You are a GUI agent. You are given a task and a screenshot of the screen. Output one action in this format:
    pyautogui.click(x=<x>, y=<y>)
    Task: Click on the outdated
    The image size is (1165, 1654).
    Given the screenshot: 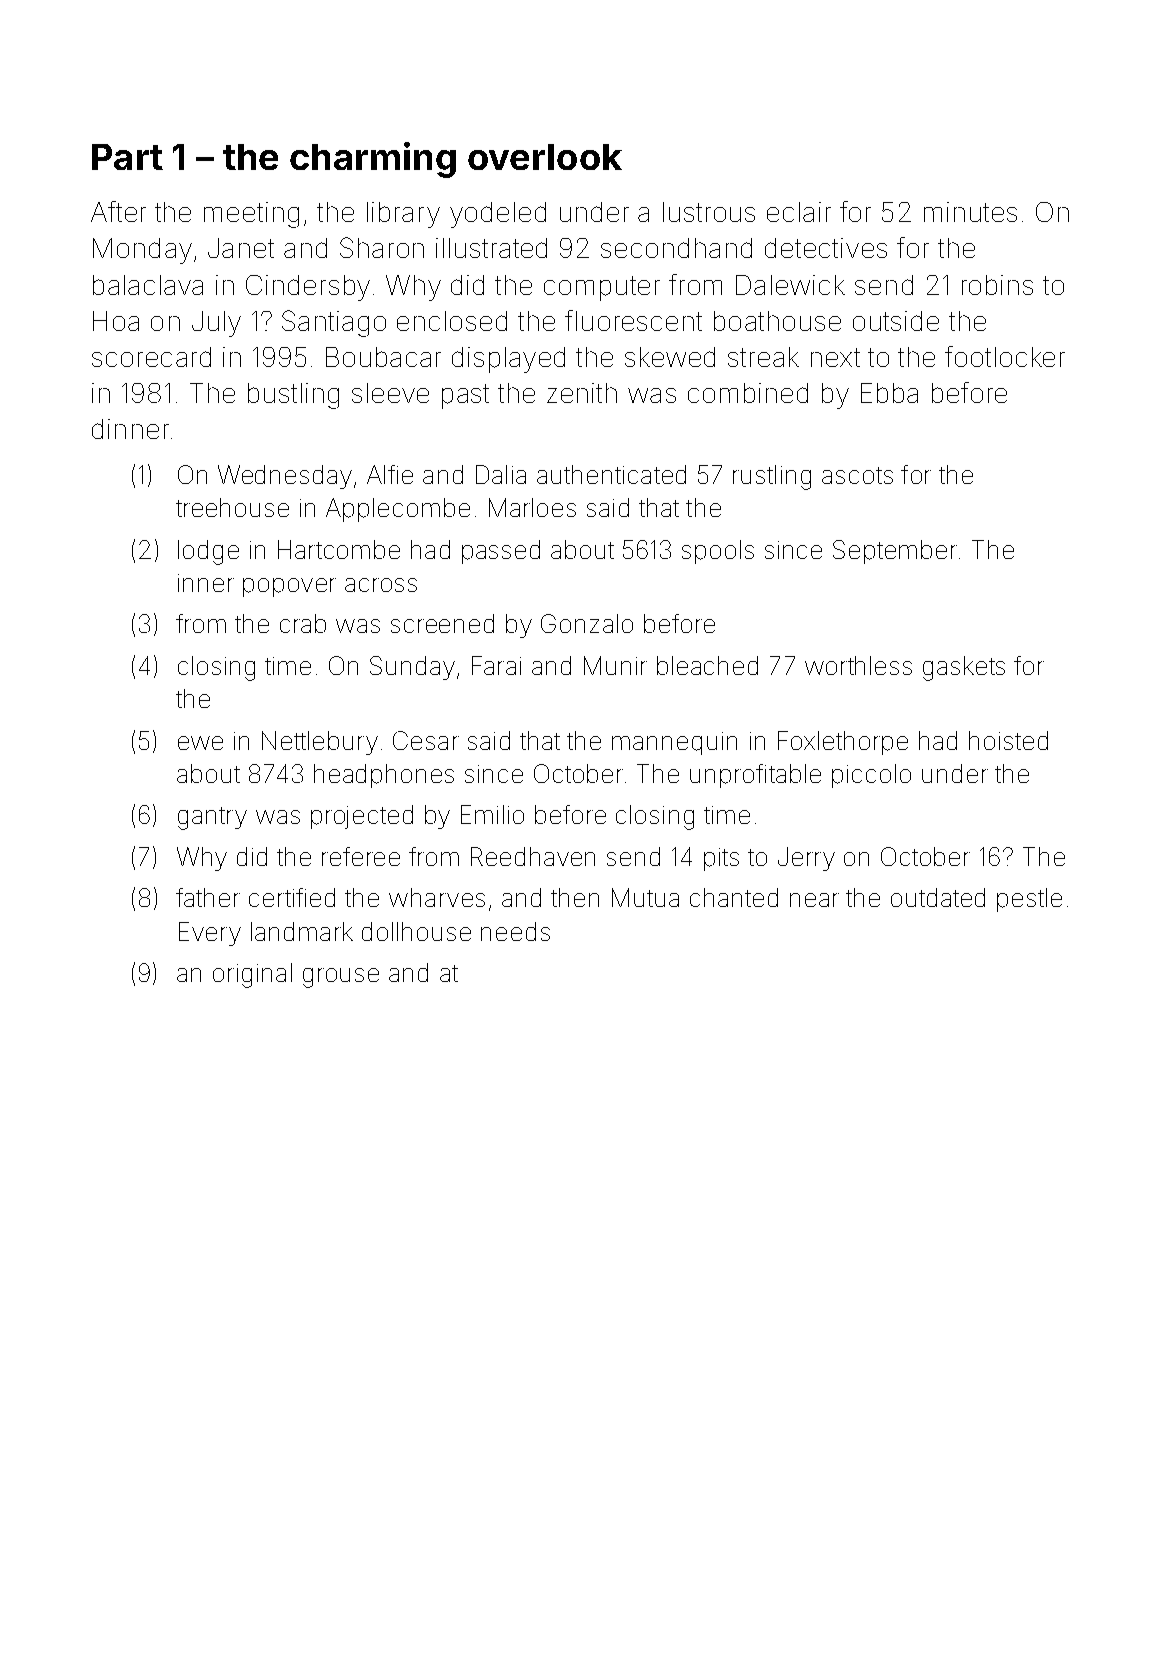 What is the action you would take?
    pyautogui.click(x=938, y=897)
